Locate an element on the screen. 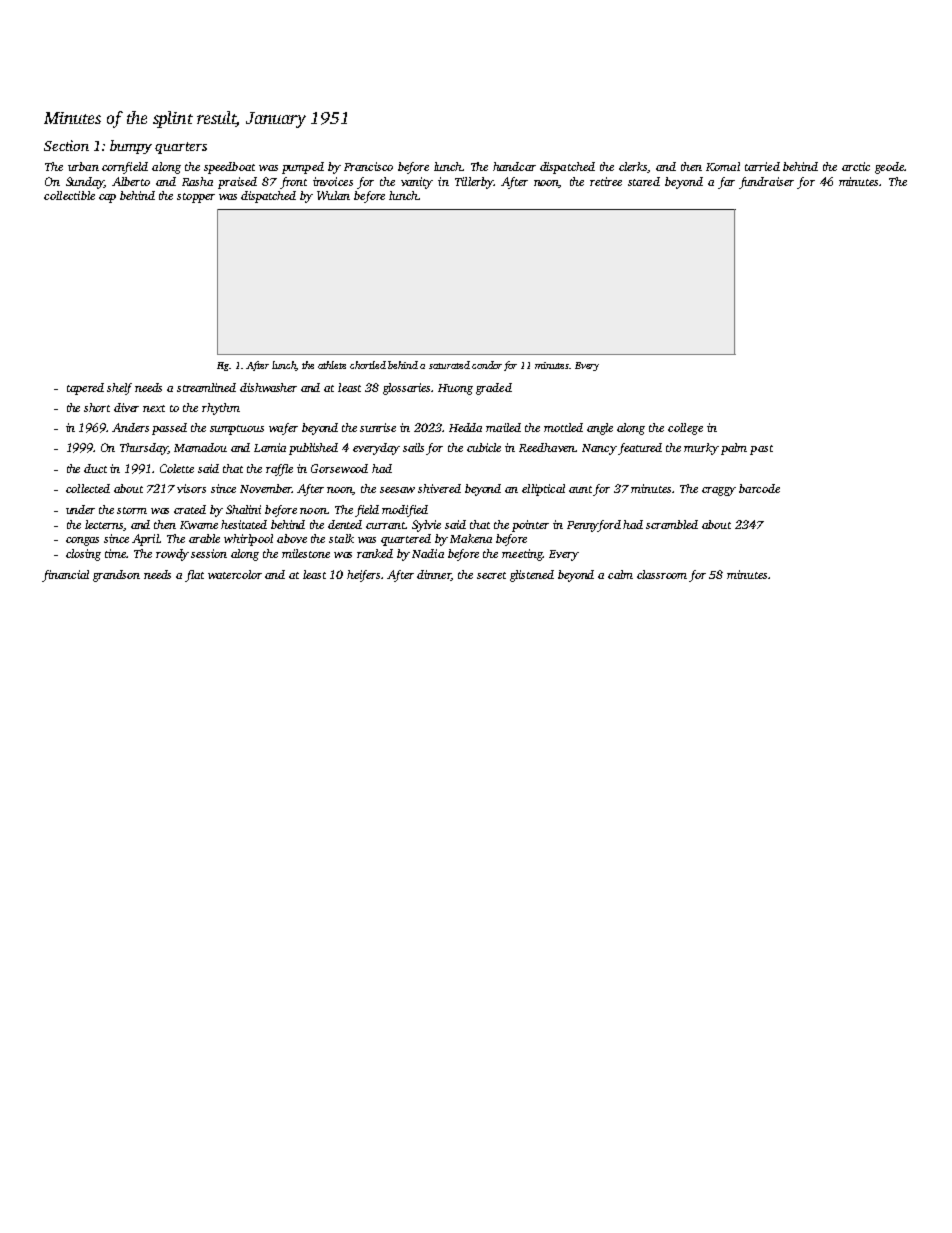 Image resolution: width=952 pixels, height=1233 pixels. saturated is located at coordinates (449, 365).
